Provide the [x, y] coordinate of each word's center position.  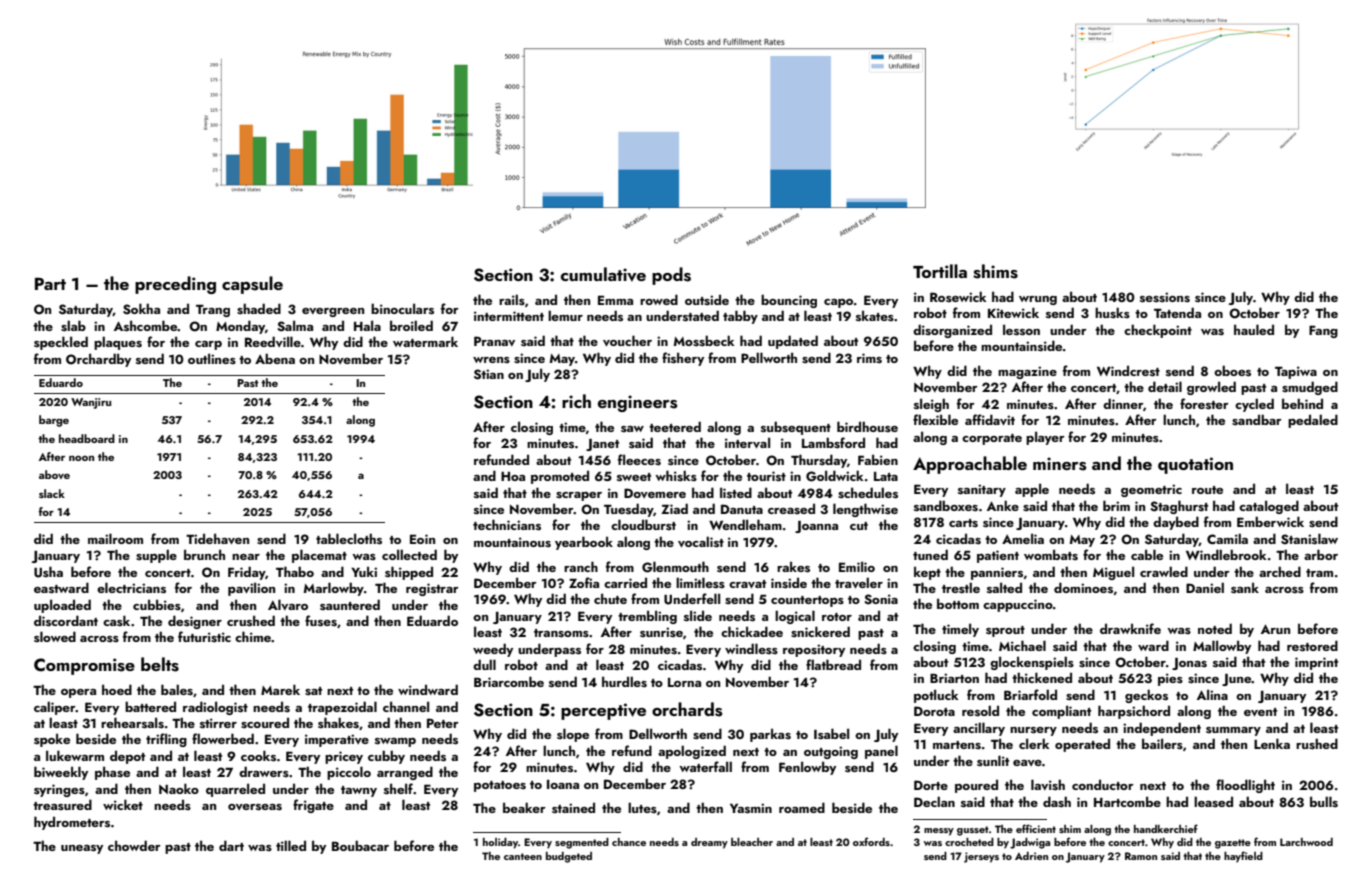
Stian [489, 374]
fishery [683, 359]
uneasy [82, 849]
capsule [252, 285]
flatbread [833, 664]
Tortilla [940, 271]
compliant [1061, 712]
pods [671, 276]
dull [484, 664]
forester [1204, 404]
